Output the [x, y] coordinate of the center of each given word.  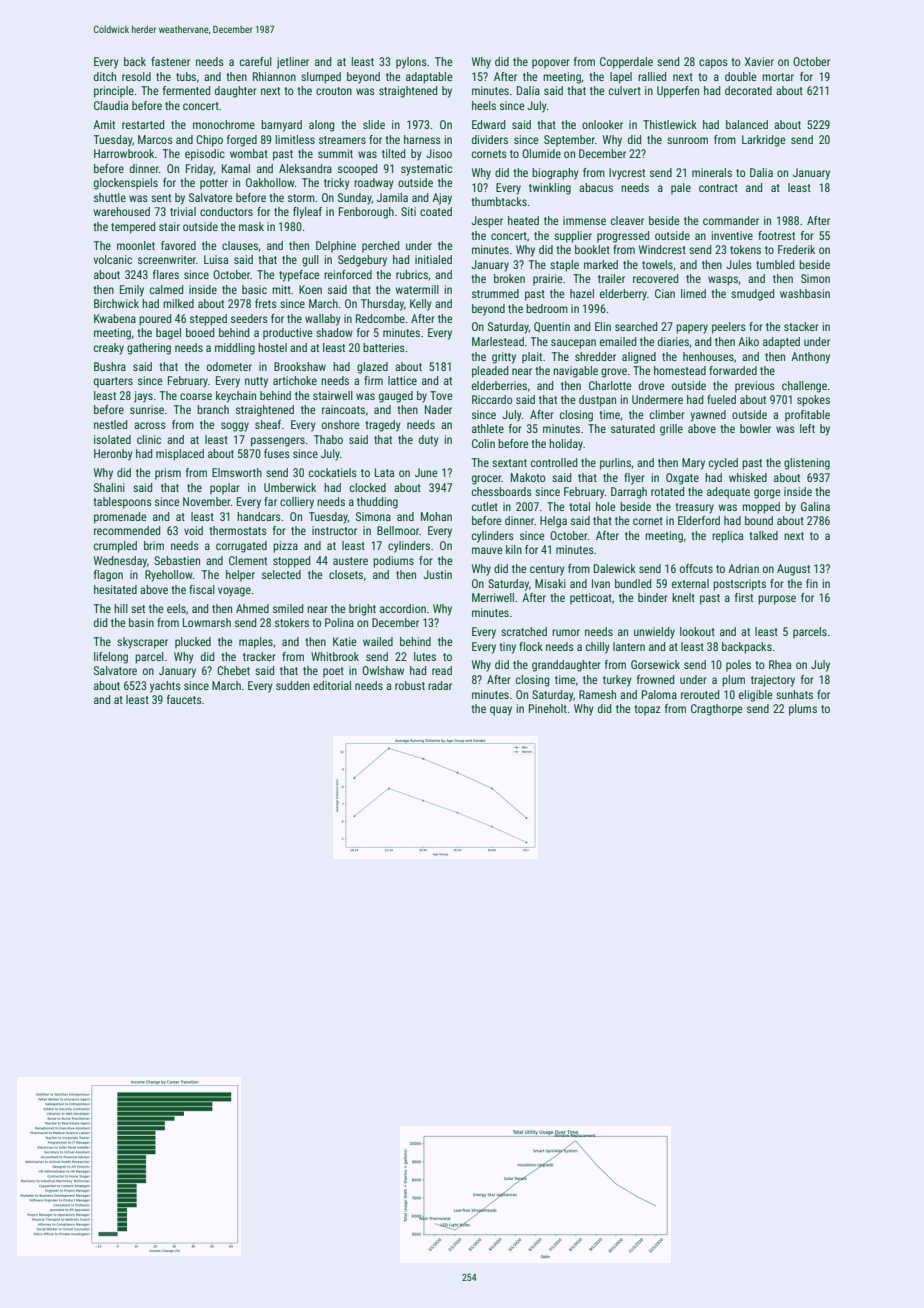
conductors [226, 211]
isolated [112, 439]
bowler [755, 428]
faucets [184, 699]
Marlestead [498, 341]
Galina [815, 506]
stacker [801, 326]
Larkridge [763, 141]
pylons [411, 63]
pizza [285, 547]
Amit [104, 124]
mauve [487, 550]
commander [731, 220]
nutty [256, 382]
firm [373, 380]
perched [380, 247]
